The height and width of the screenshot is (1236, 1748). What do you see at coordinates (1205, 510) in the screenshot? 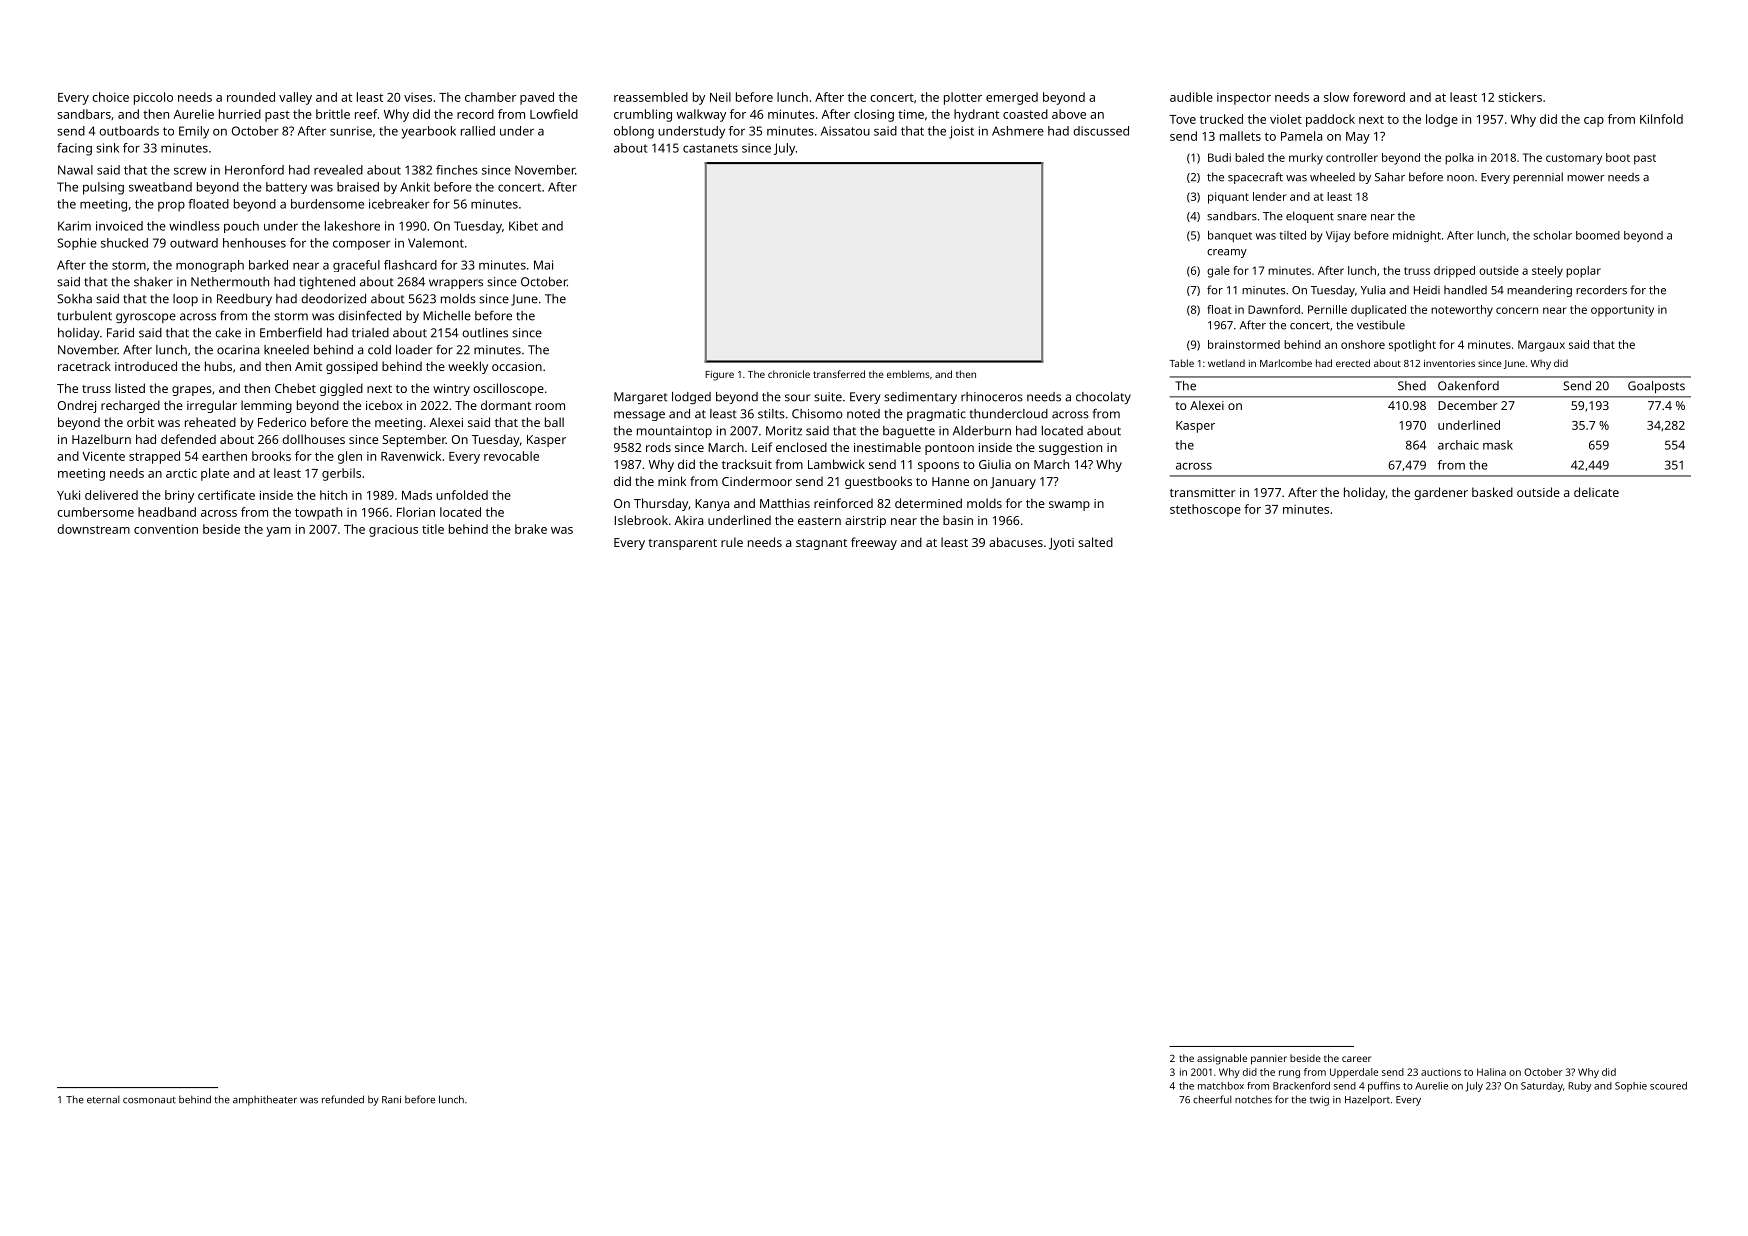
I see `stethoscope` at bounding box center [1205, 510].
